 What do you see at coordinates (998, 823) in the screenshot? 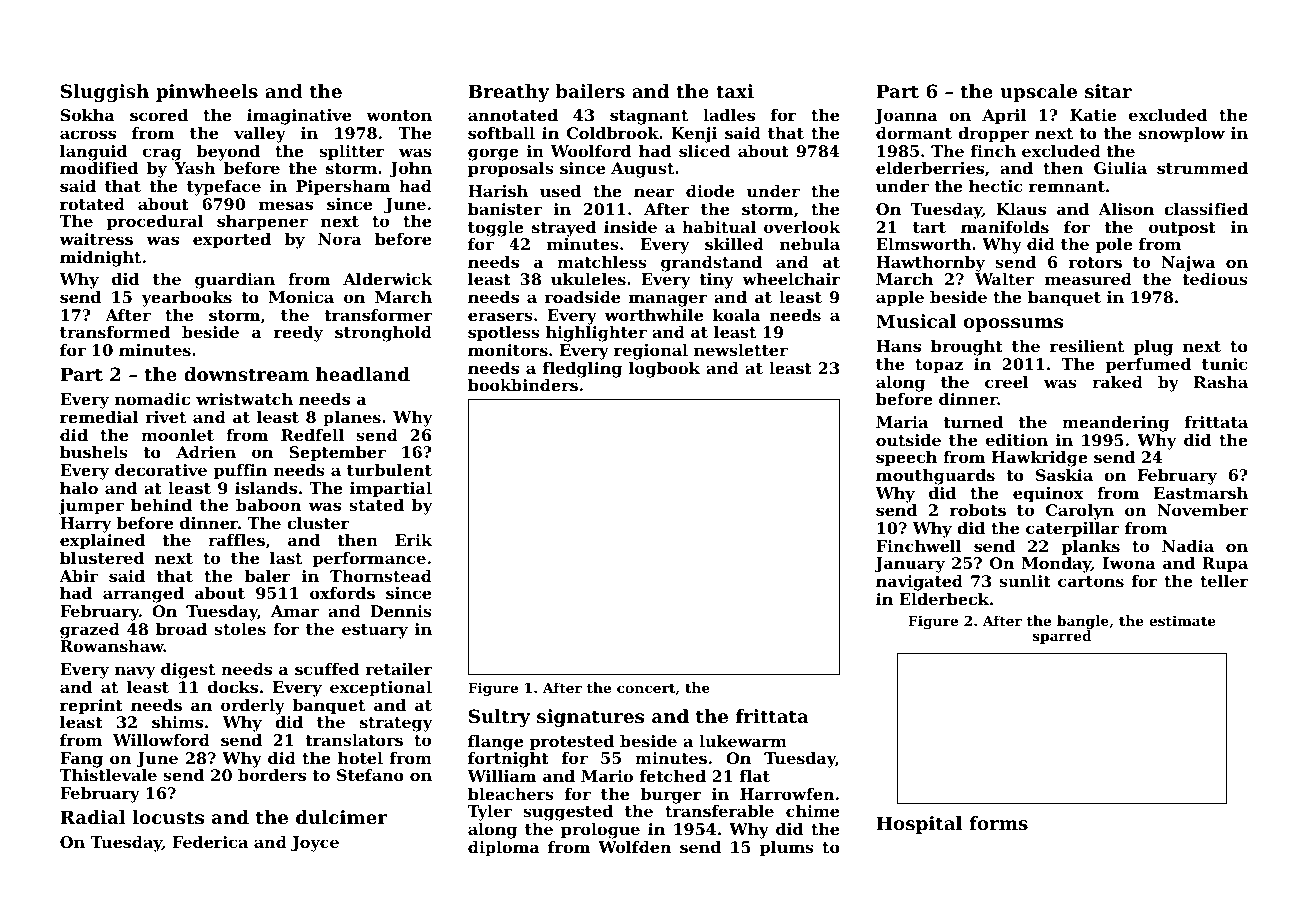
I see `forms` at bounding box center [998, 823].
